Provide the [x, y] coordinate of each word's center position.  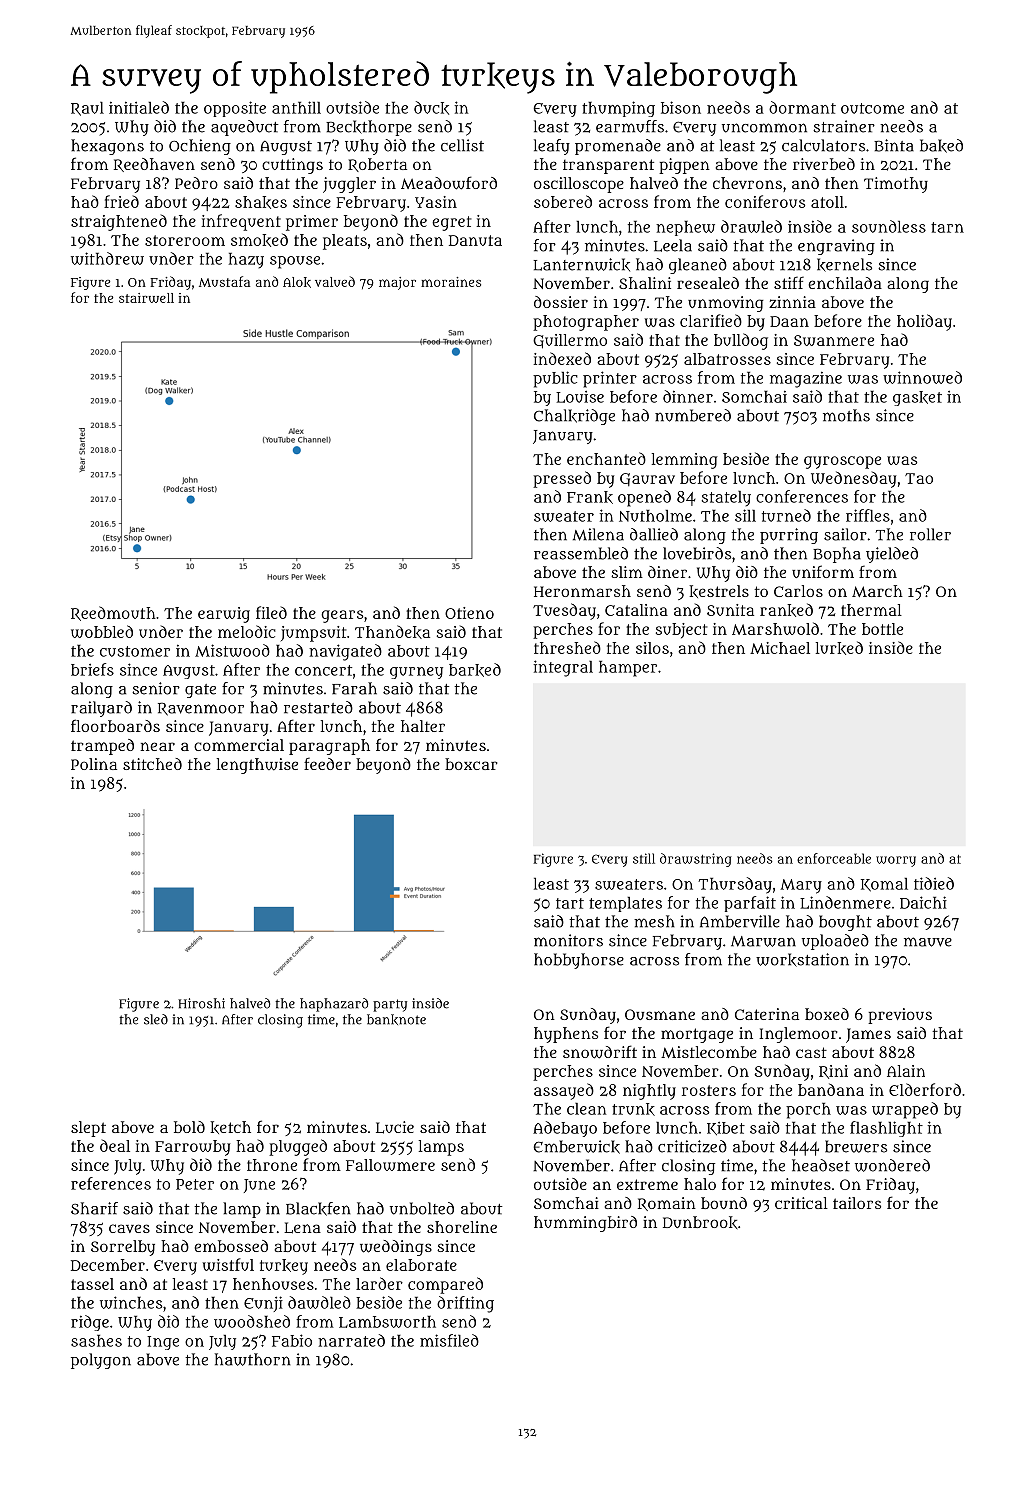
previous [900, 1016]
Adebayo [565, 1129]
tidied [934, 883]
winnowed [922, 377]
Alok [297, 282]
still [644, 858]
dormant [802, 107]
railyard [101, 709]
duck [431, 108]
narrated [351, 1340]
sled [156, 1019]
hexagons [107, 147]
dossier [561, 302]
